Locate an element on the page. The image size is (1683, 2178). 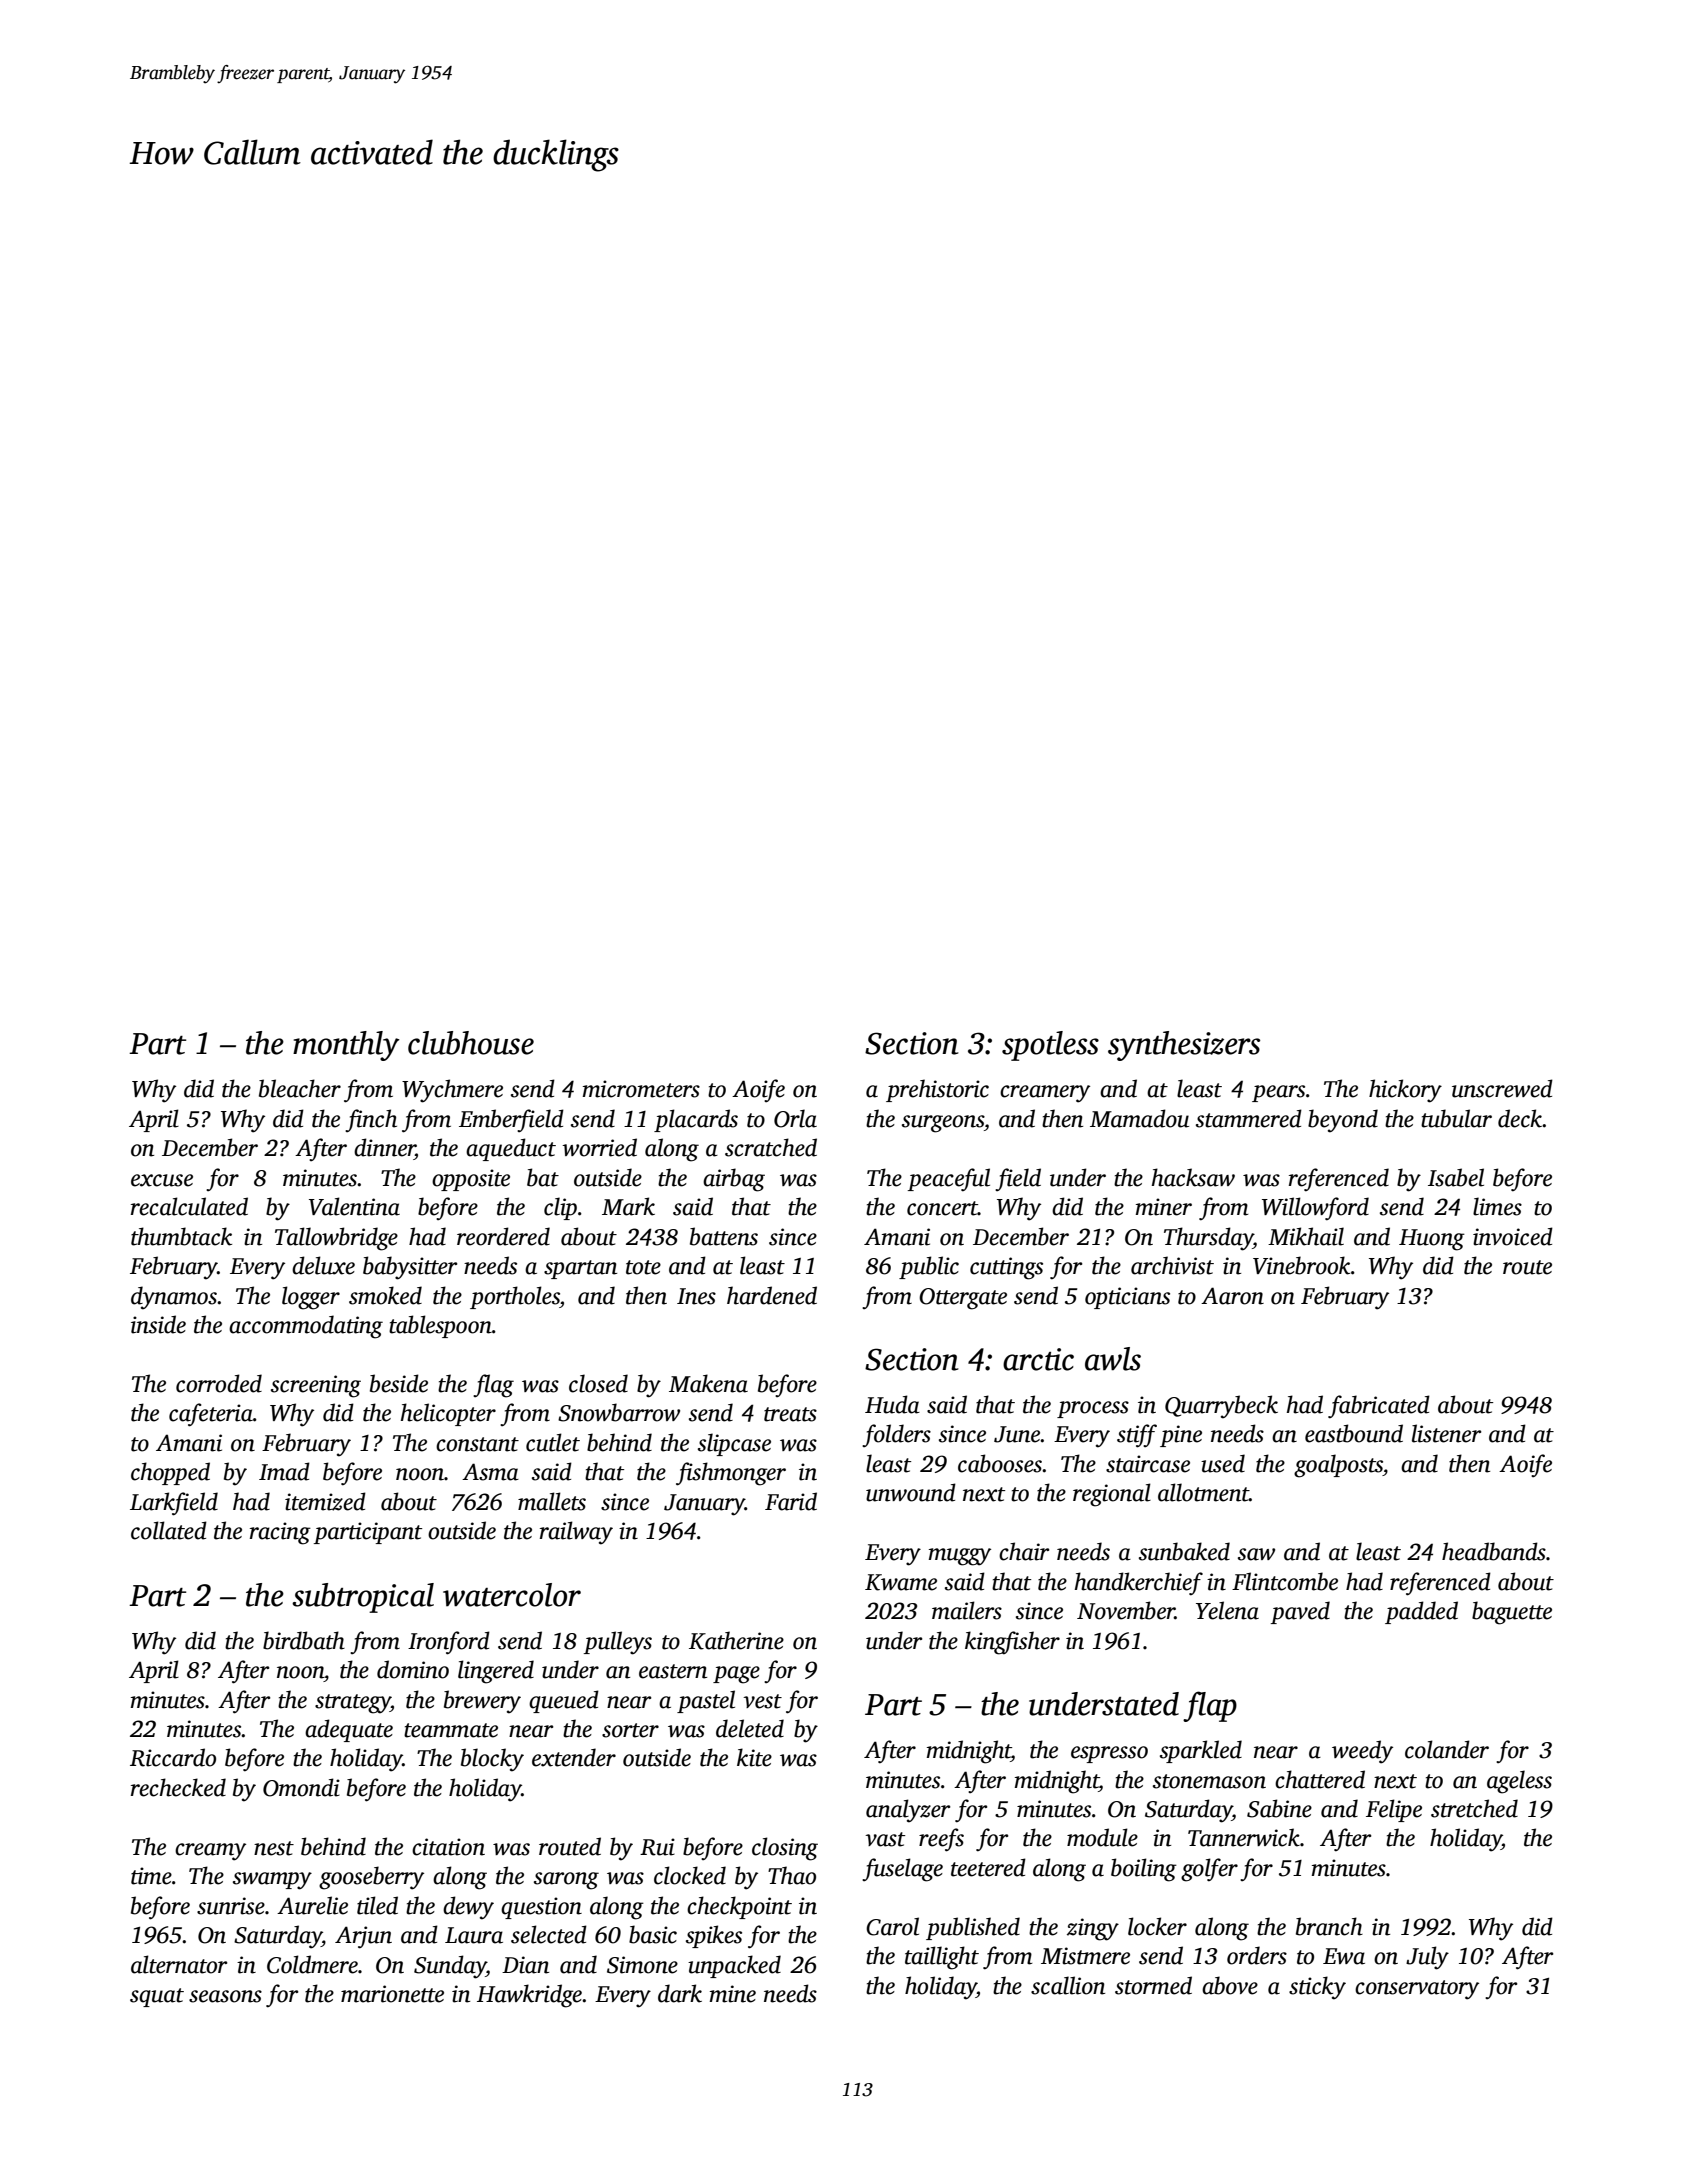
headbands is located at coordinates (1494, 1551).
